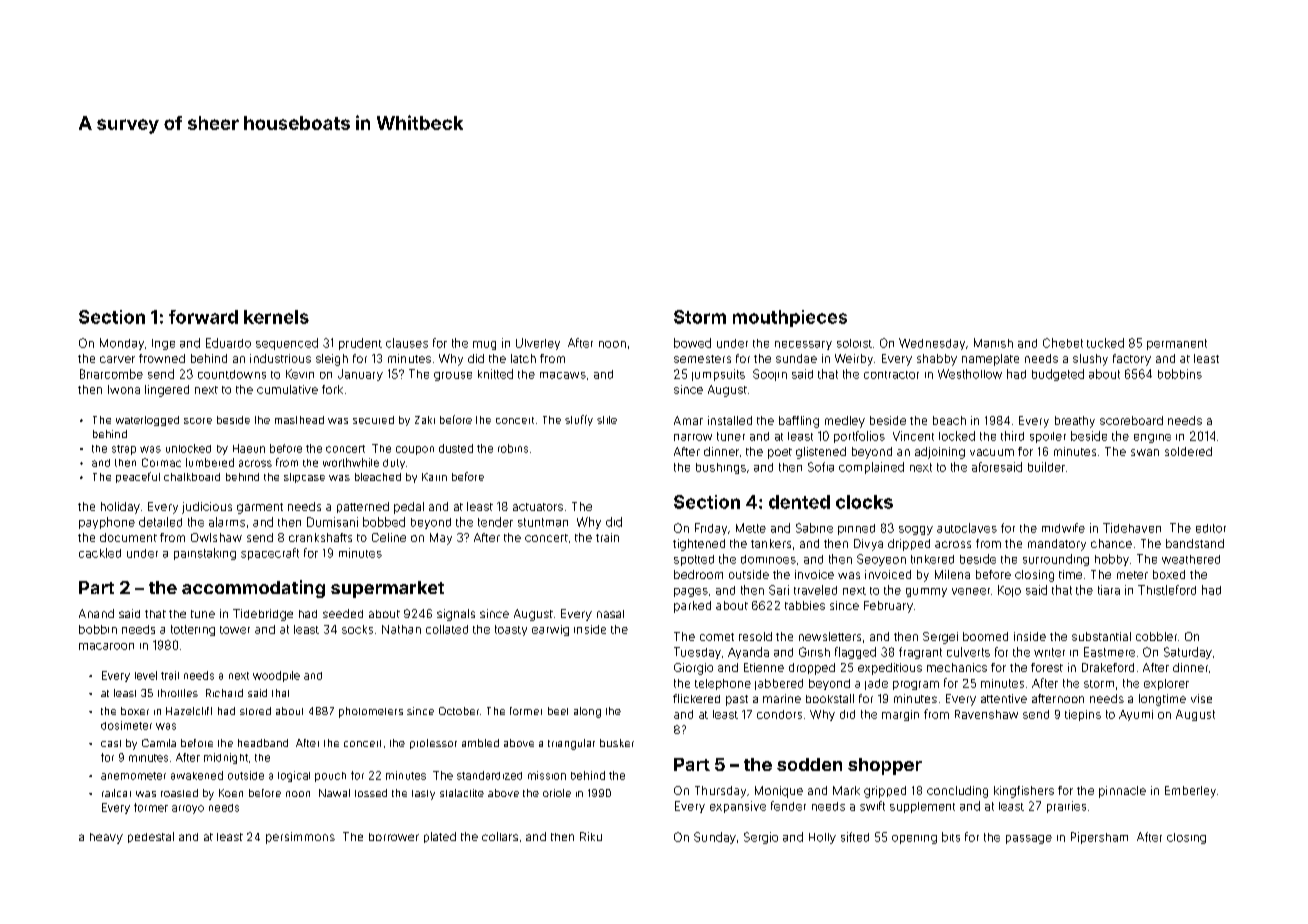 The image size is (1308, 924). Describe the element at coordinates (151, 837) in the image. I see `pedestal` at that location.
